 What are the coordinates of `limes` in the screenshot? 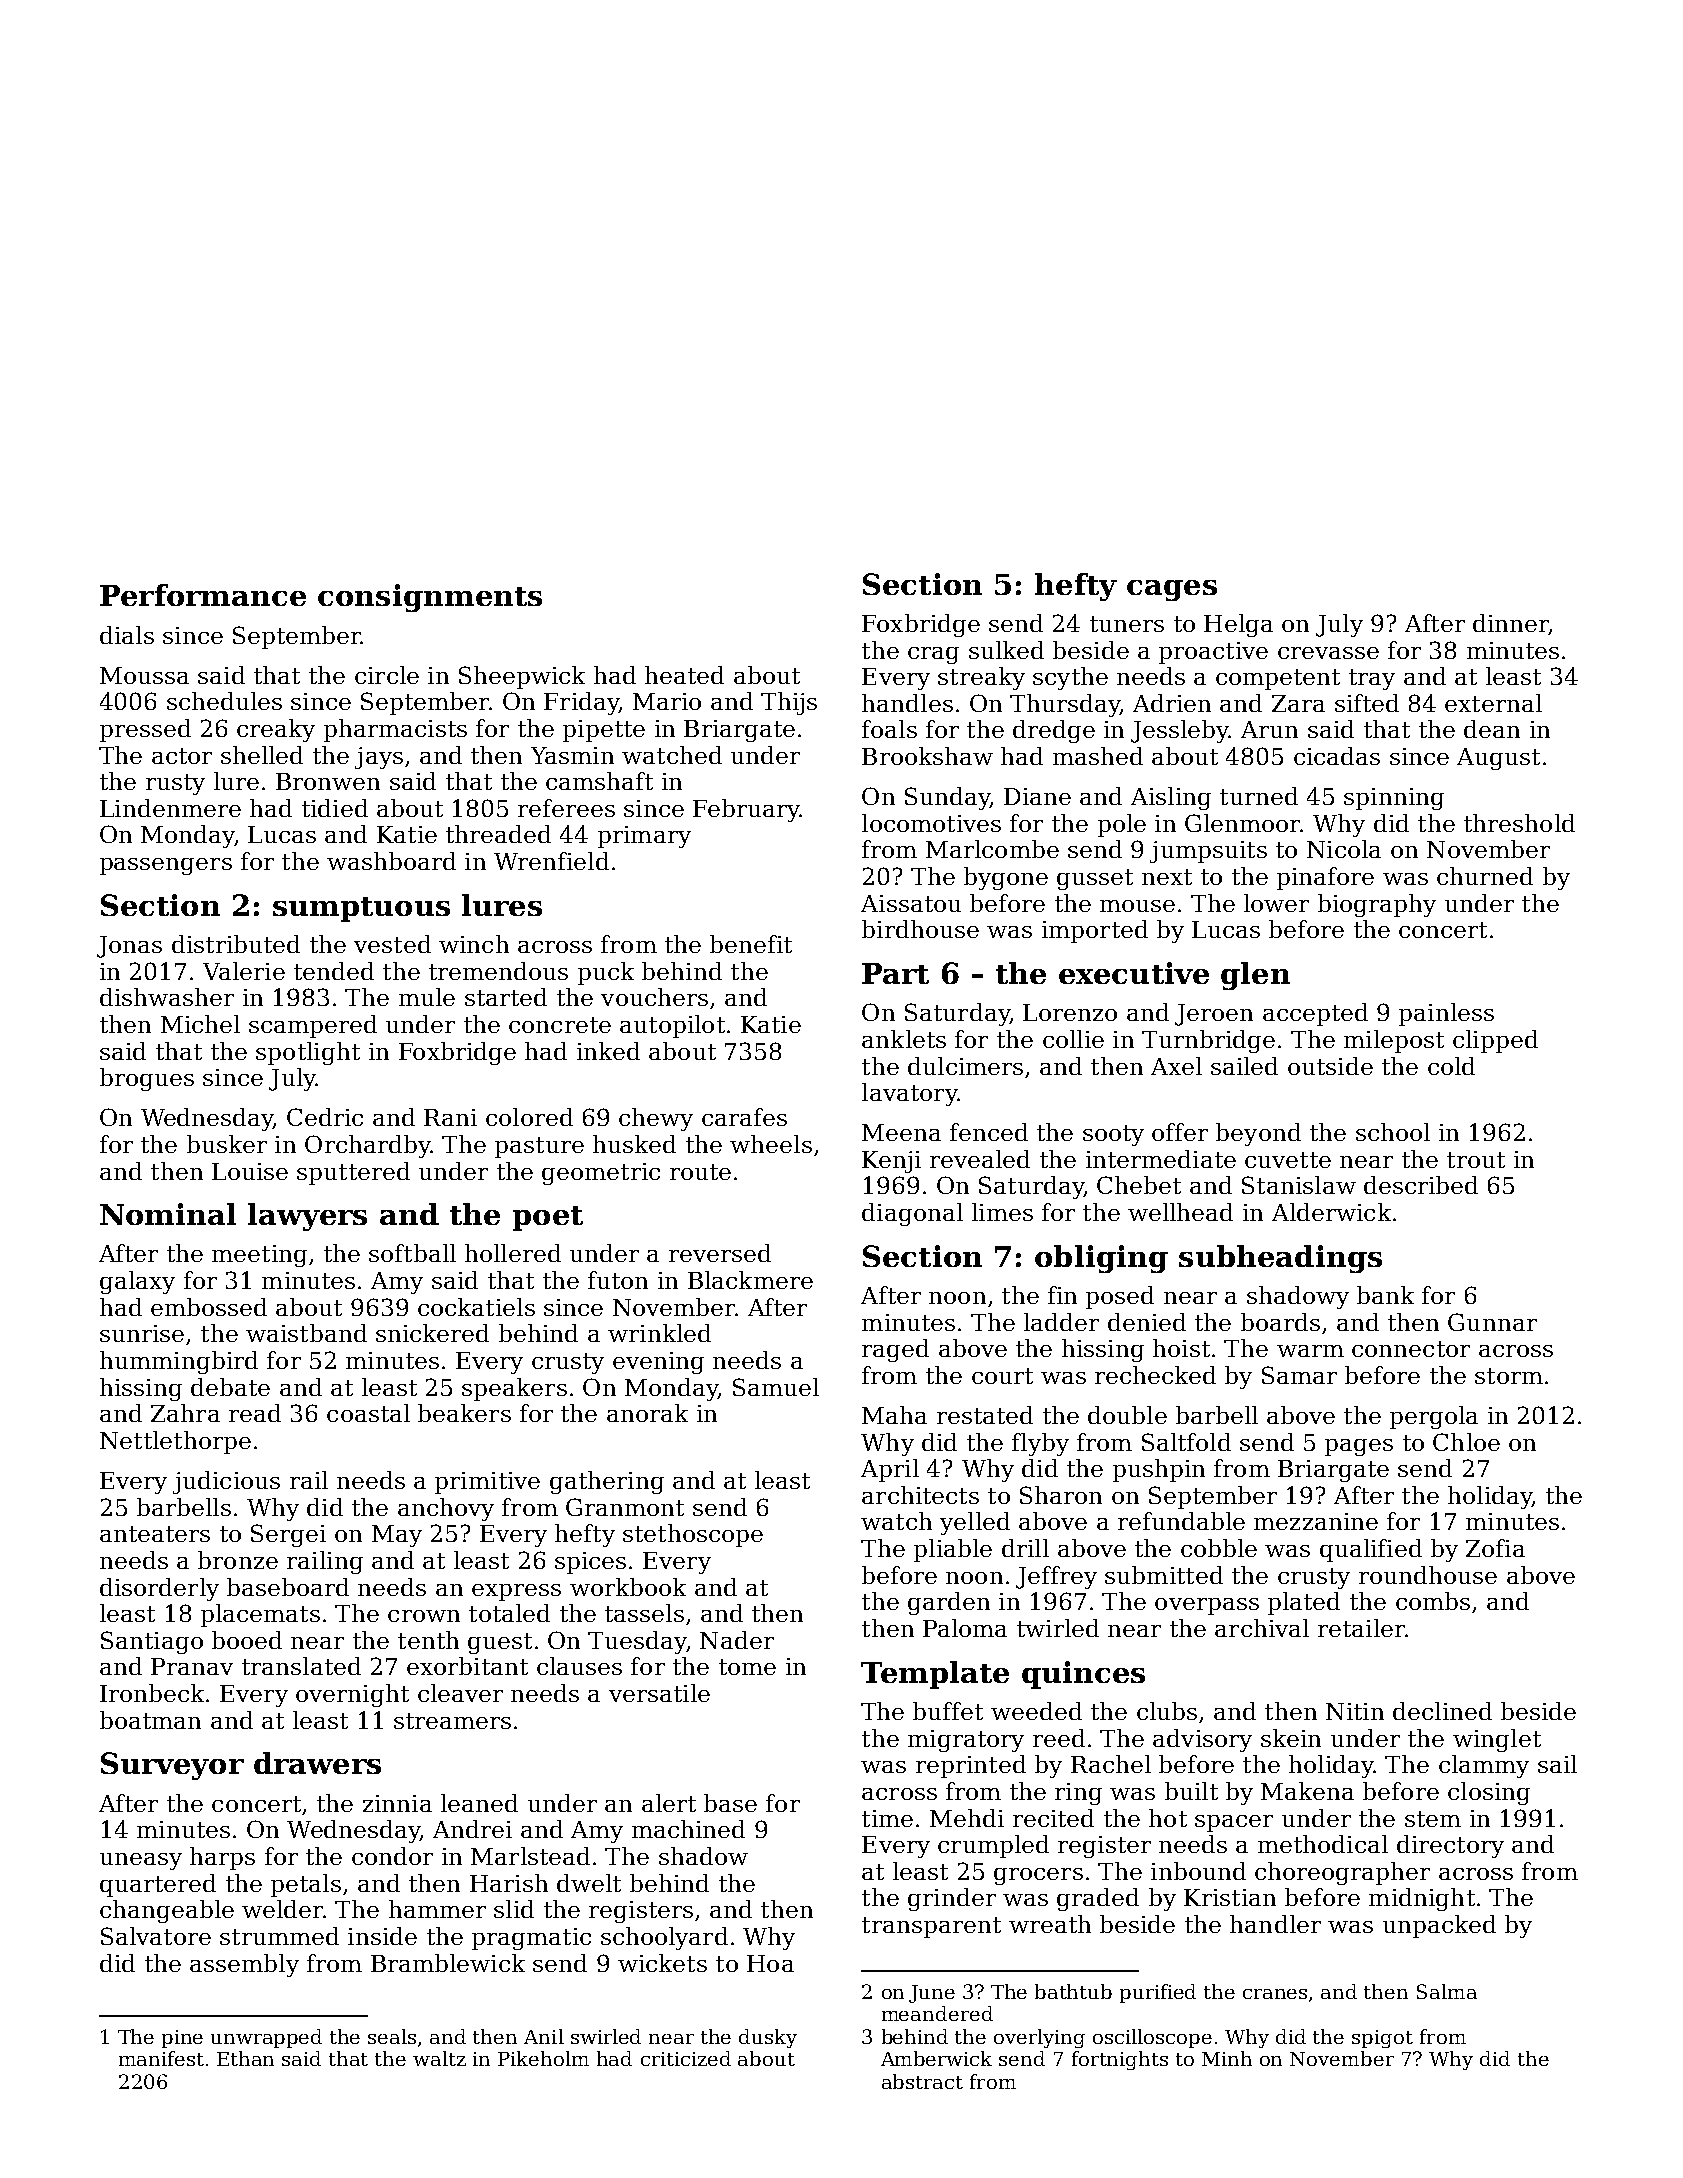 It's located at (1002, 1212).
